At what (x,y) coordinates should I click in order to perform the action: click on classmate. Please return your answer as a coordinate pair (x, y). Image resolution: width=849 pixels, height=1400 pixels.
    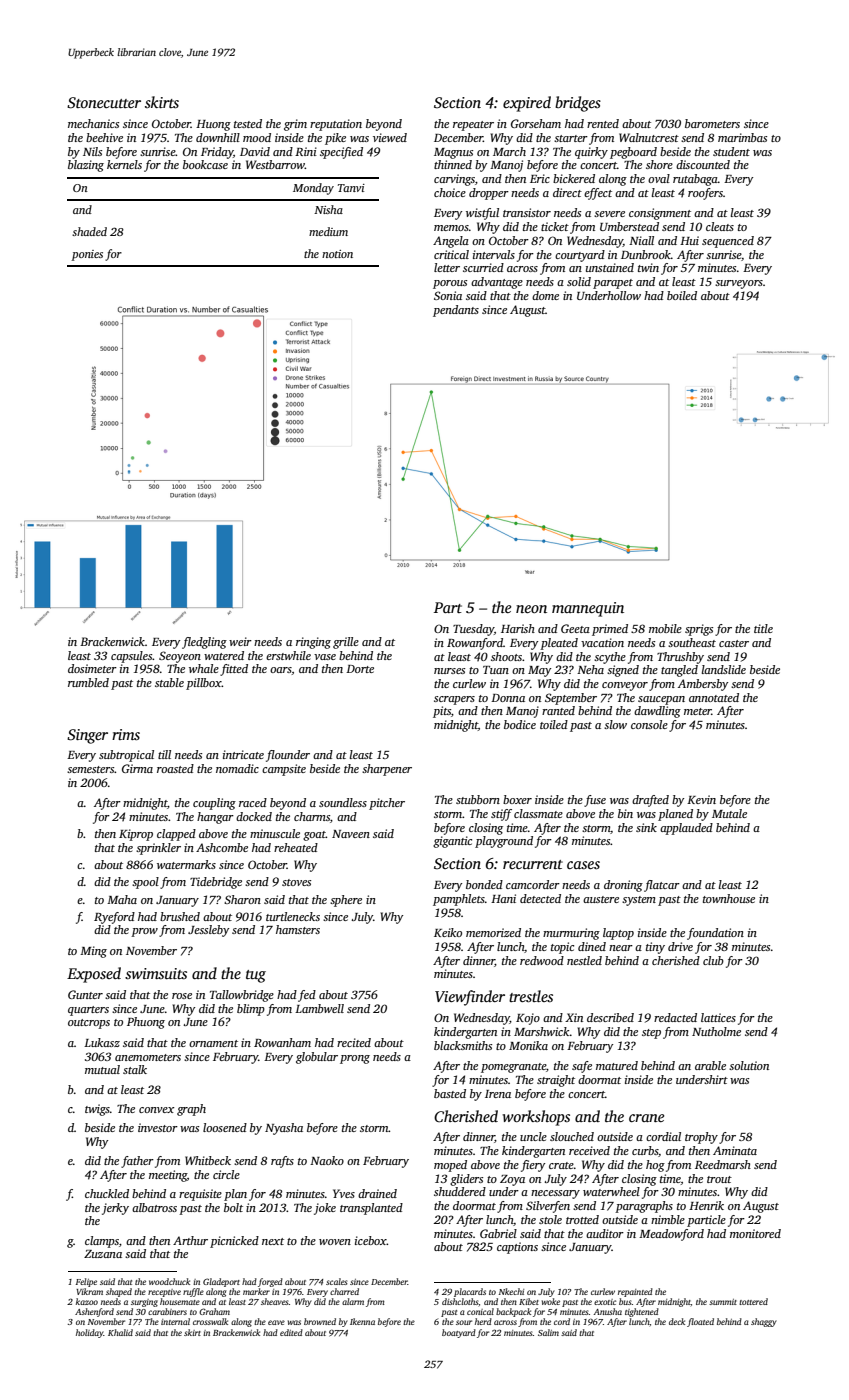
    Looking at the image, I should click on (538, 813).
